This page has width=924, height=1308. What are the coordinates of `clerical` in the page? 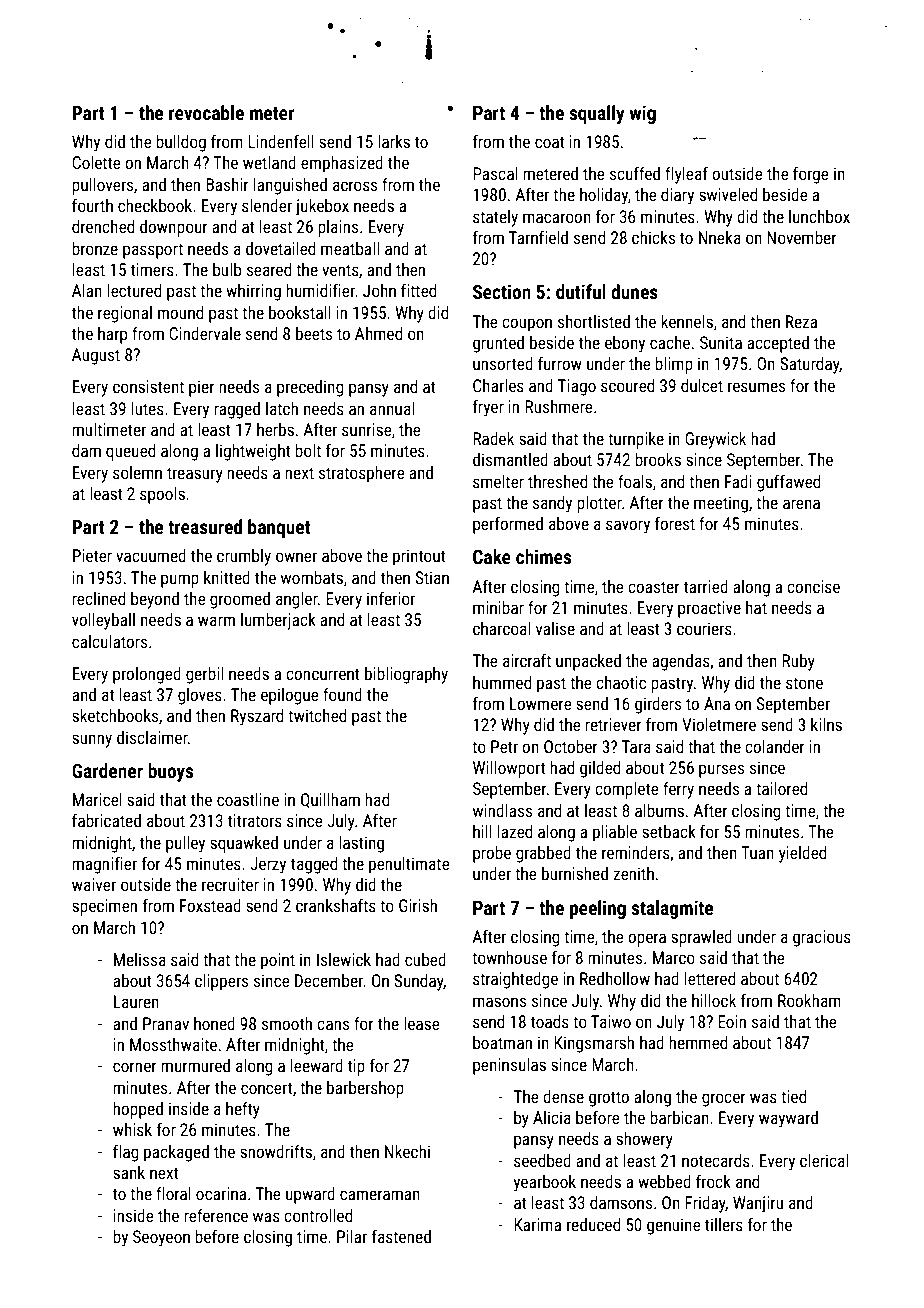 It's located at (824, 1160).
